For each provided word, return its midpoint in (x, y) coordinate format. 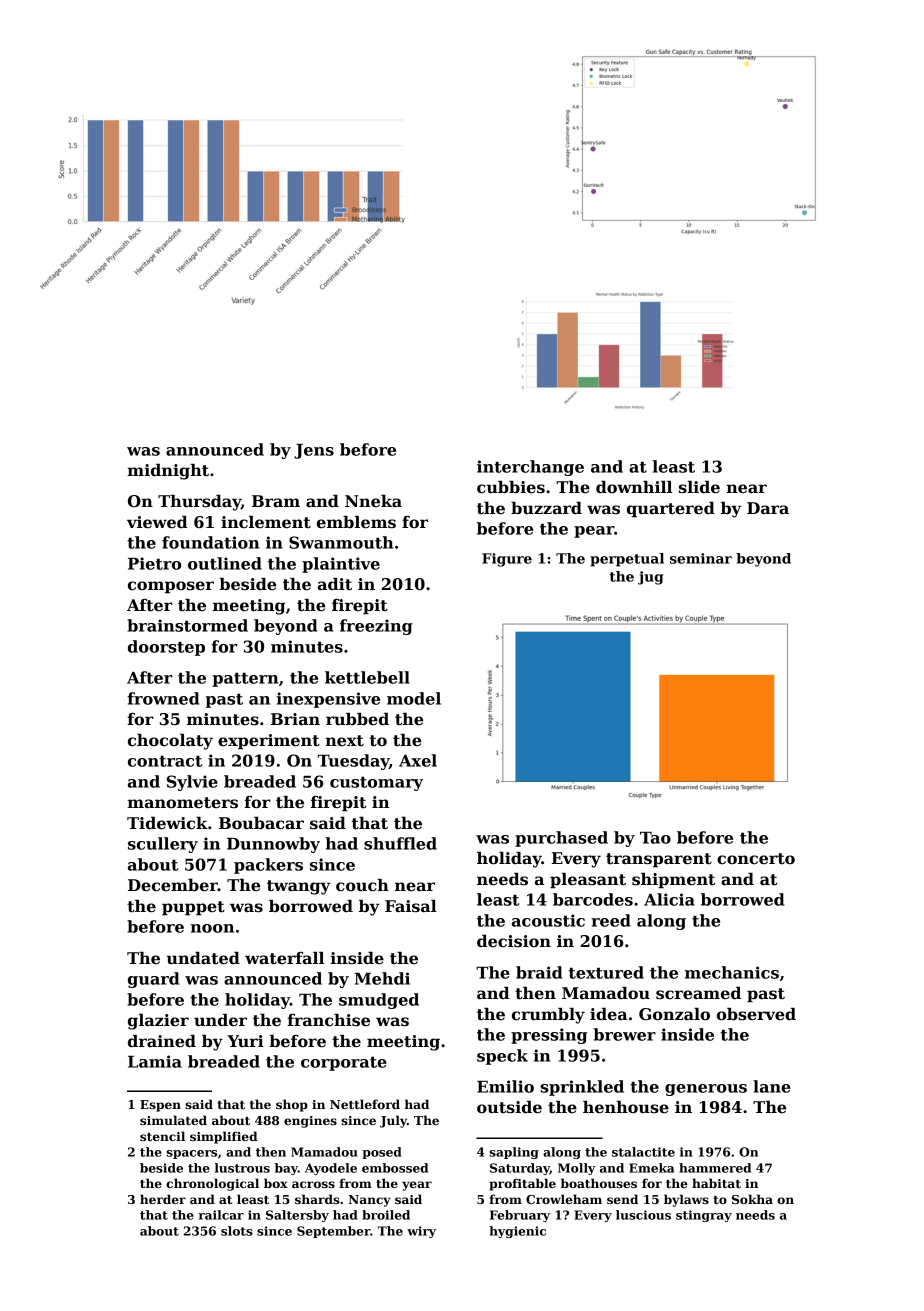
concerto (756, 859)
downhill (634, 487)
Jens (314, 451)
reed (611, 920)
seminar (701, 558)
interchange (530, 468)
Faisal (411, 906)
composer (171, 587)
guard (153, 980)
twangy (299, 887)
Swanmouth (341, 542)
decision (514, 941)
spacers (191, 1154)
